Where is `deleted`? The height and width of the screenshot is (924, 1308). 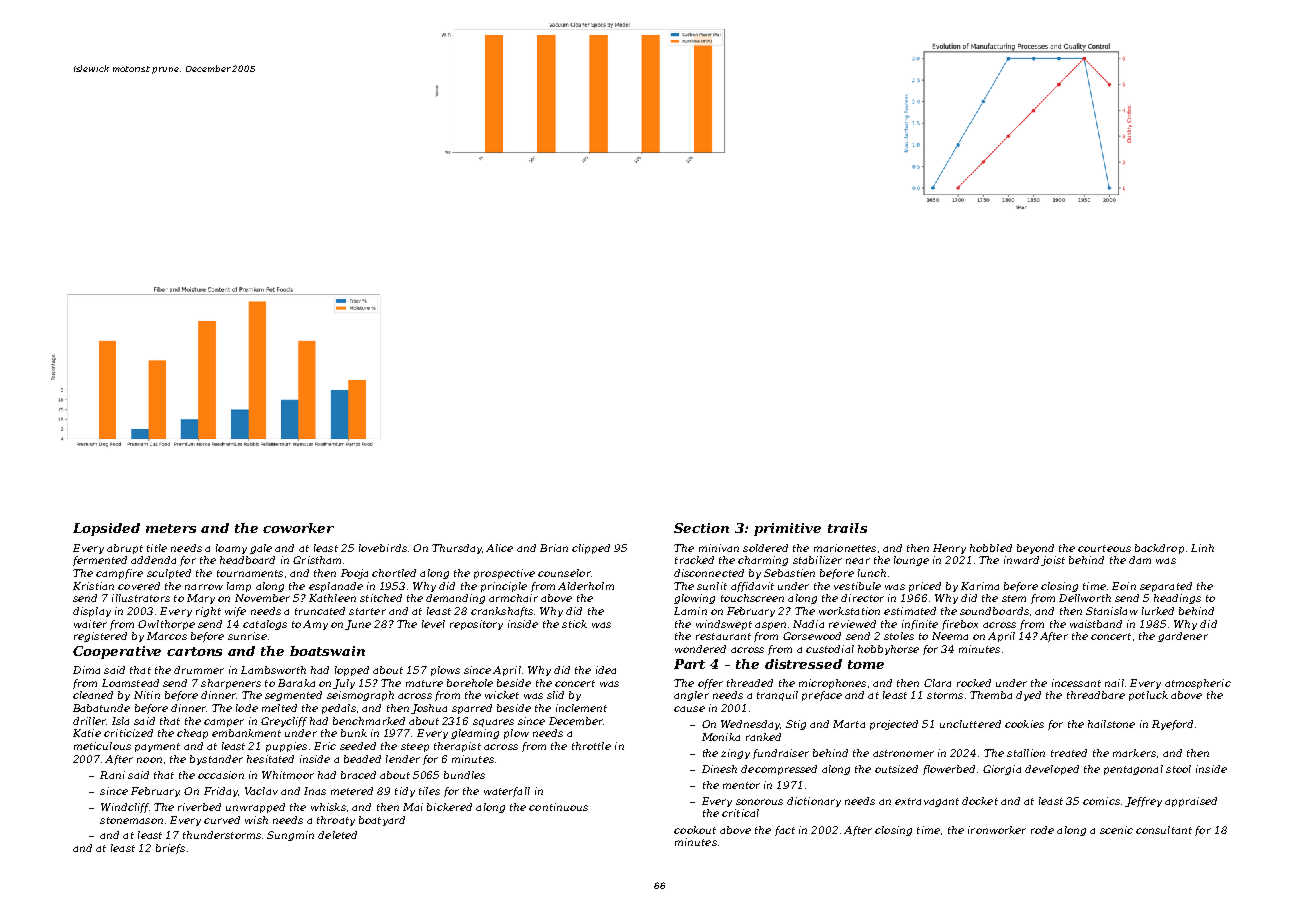
deleted is located at coordinates (337, 835).
